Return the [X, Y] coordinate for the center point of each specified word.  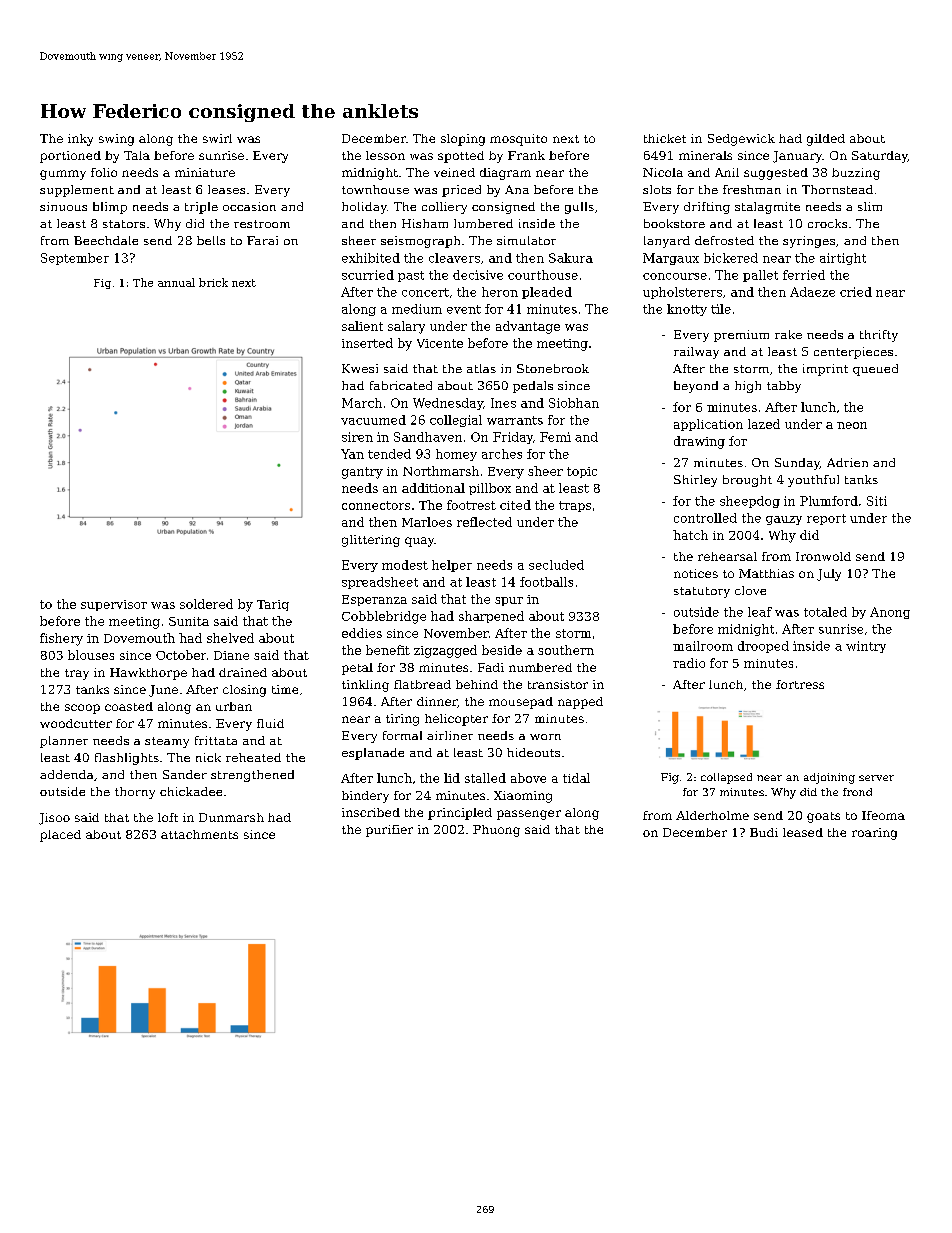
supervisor [114, 605]
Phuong [496, 831]
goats [823, 817]
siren [357, 437]
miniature [205, 172]
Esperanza [374, 600]
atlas [481, 368]
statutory [702, 592]
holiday [364, 208]
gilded [826, 140]
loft [168, 817]
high [748, 387]
